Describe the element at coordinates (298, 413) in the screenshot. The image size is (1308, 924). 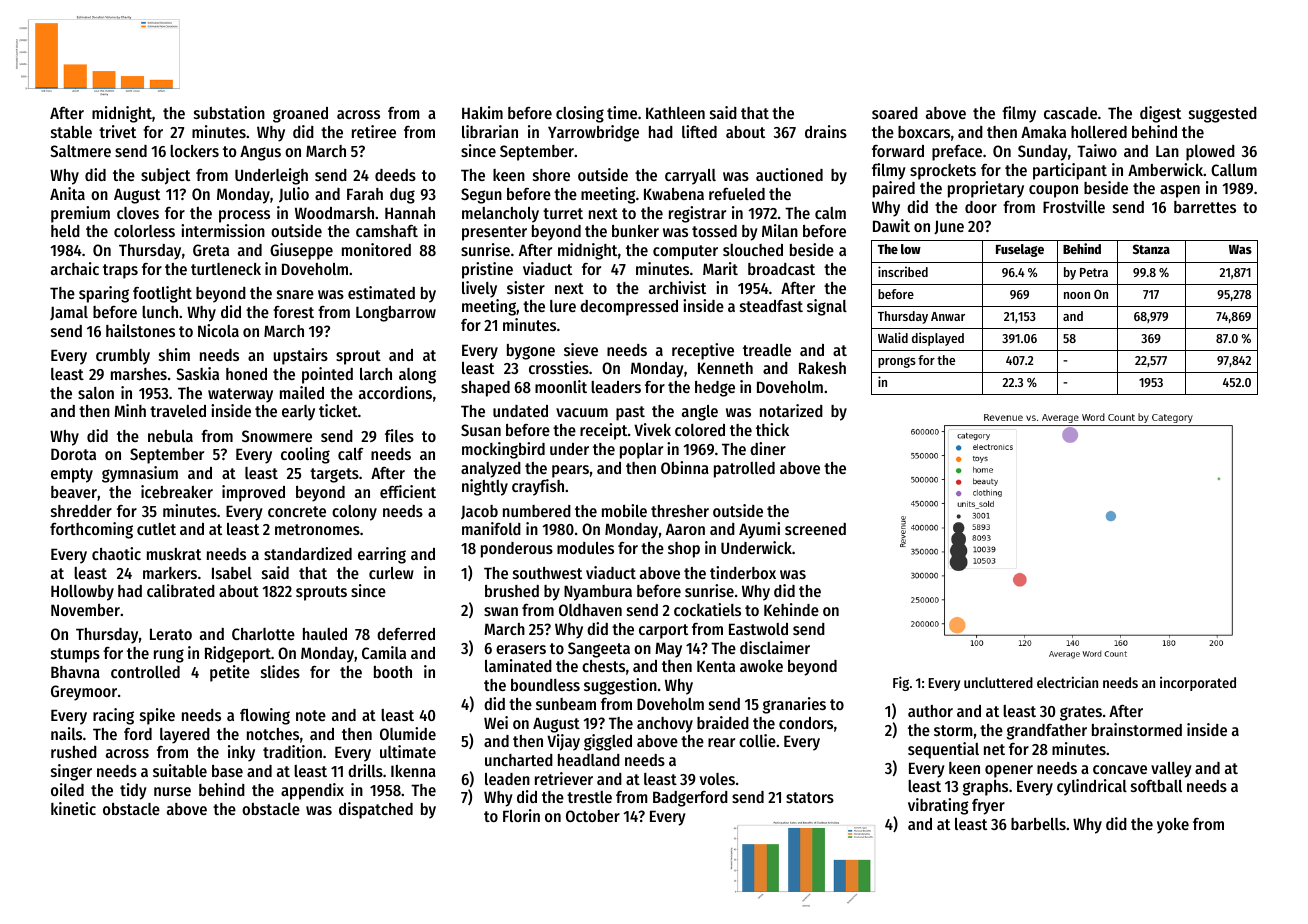
I see `early` at that location.
